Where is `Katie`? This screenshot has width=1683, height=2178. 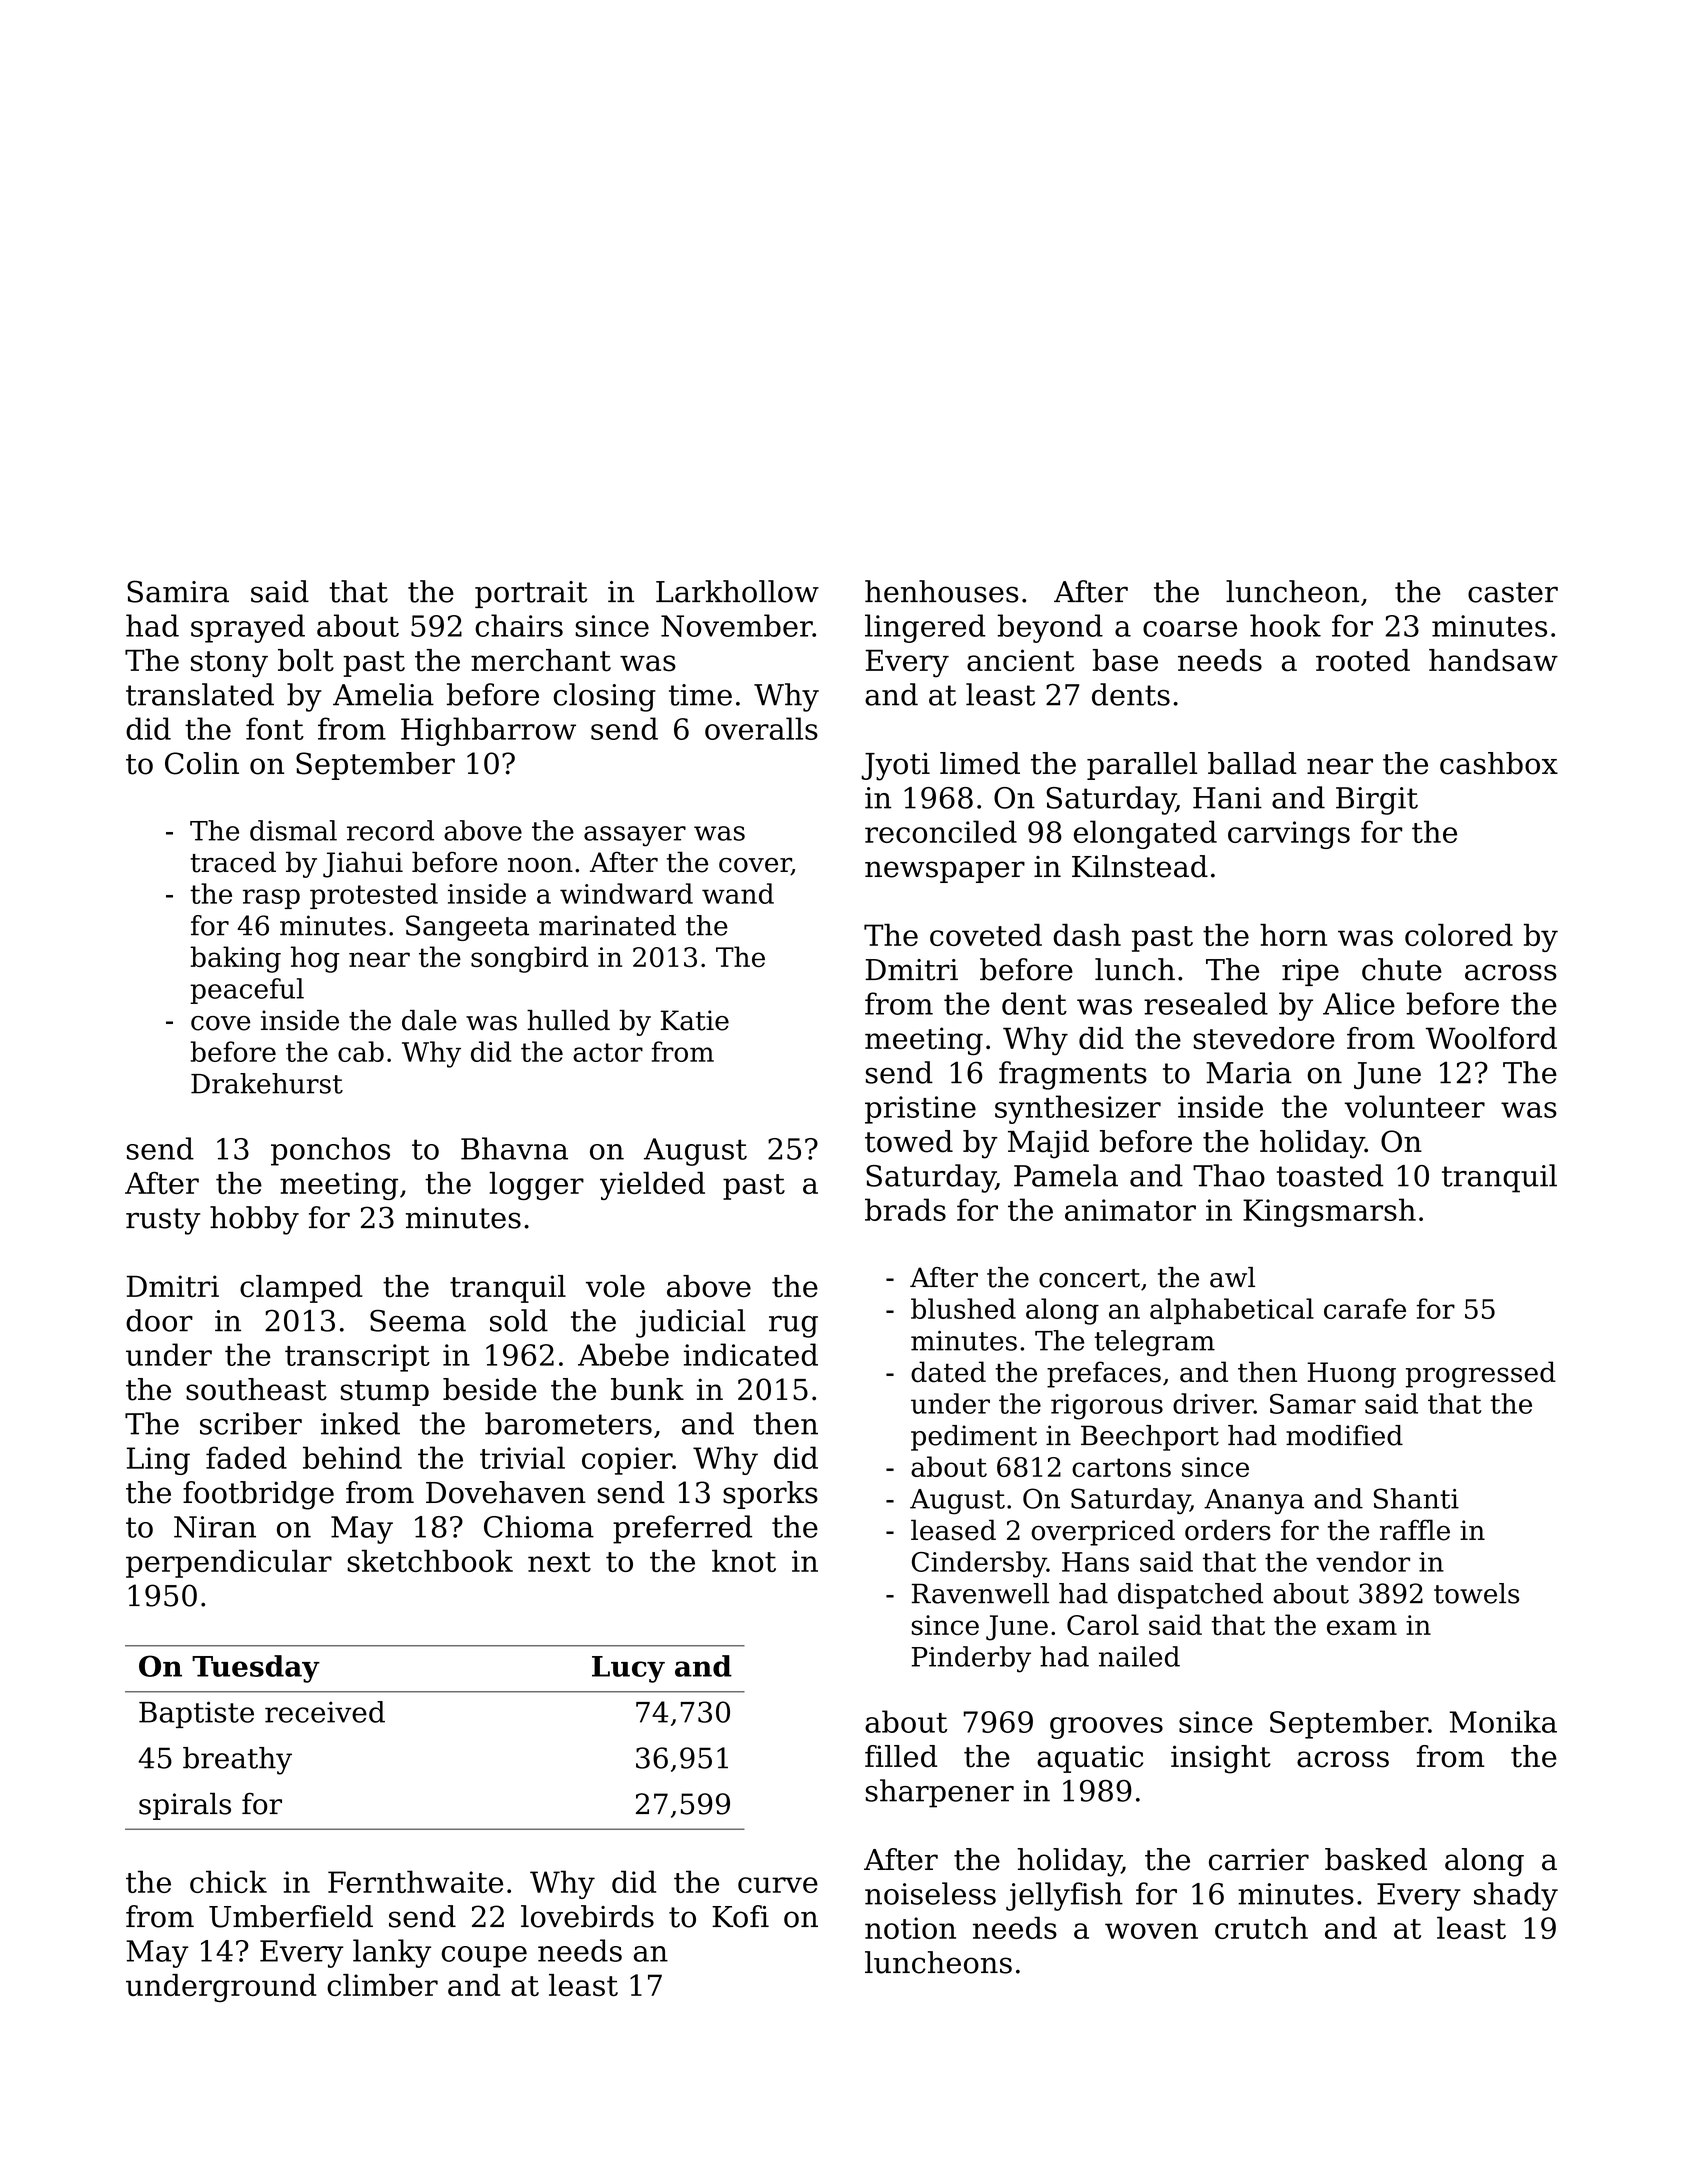
Katie is located at coordinates (695, 1020).
